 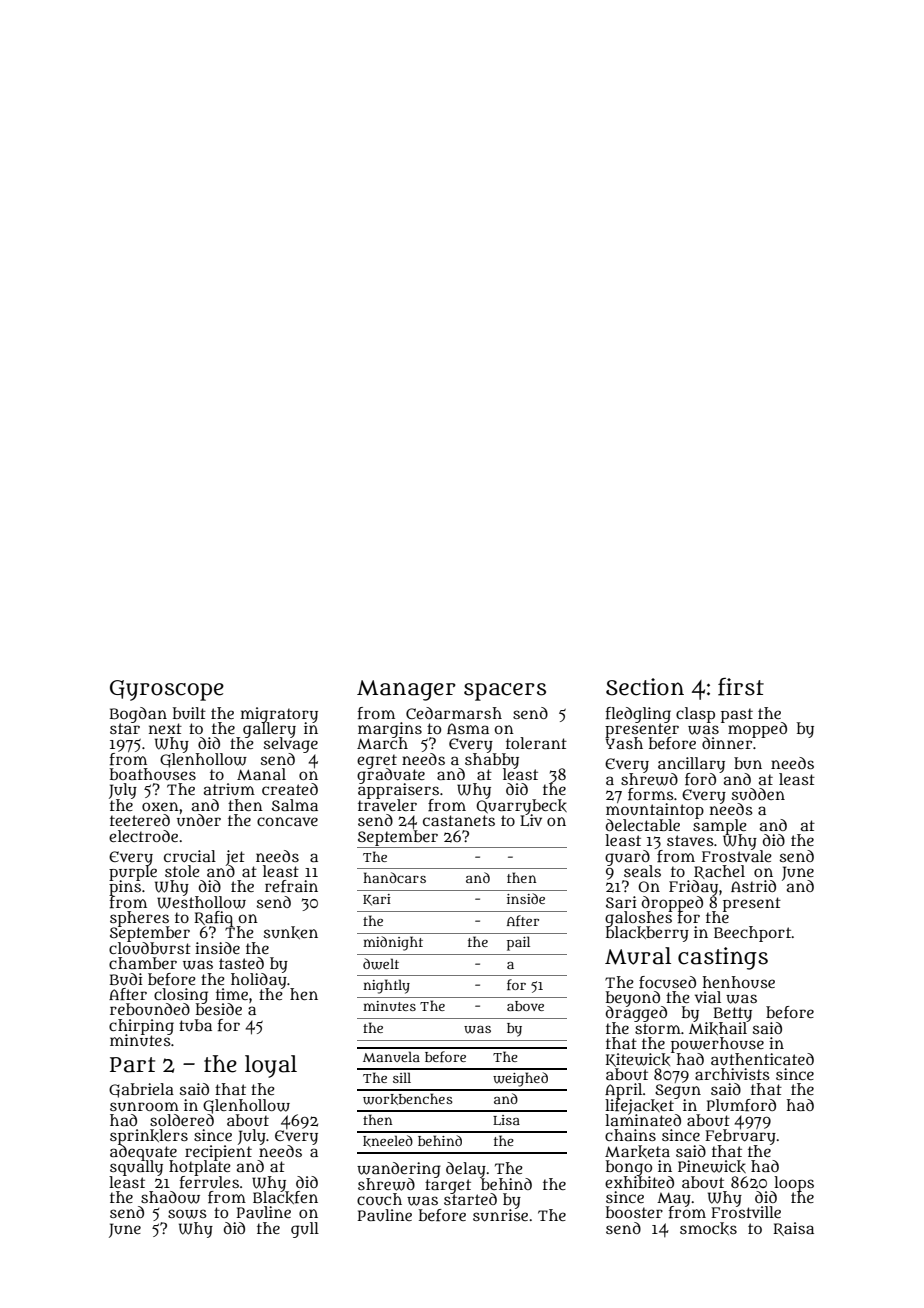 I want to click on castanets, so click(x=459, y=820).
